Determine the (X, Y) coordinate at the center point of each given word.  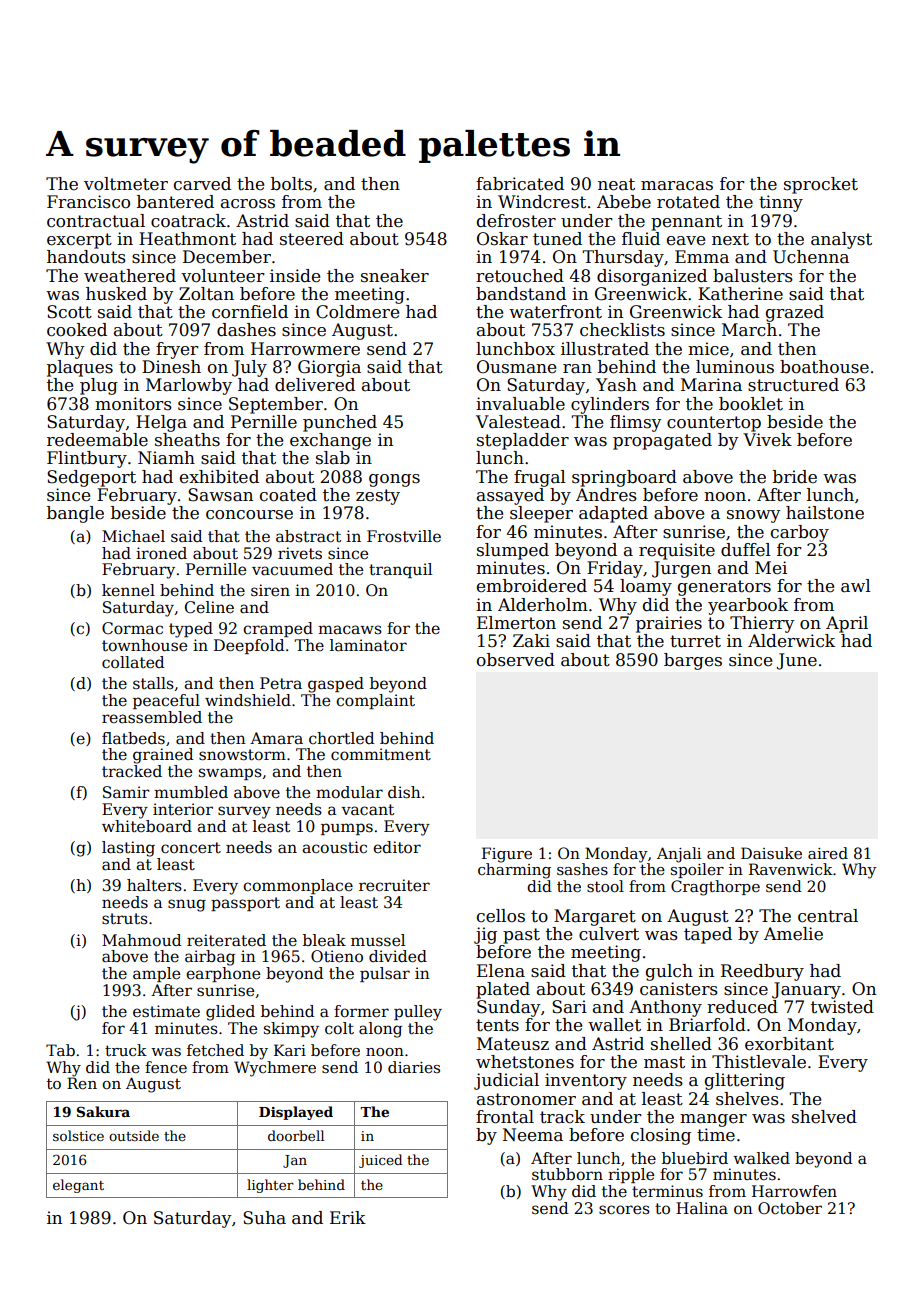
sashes (582, 869)
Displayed (296, 1113)
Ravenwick (791, 869)
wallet (614, 1025)
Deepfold (249, 646)
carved (202, 184)
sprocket (821, 185)
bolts (291, 184)
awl (856, 586)
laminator (368, 645)
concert (191, 848)
